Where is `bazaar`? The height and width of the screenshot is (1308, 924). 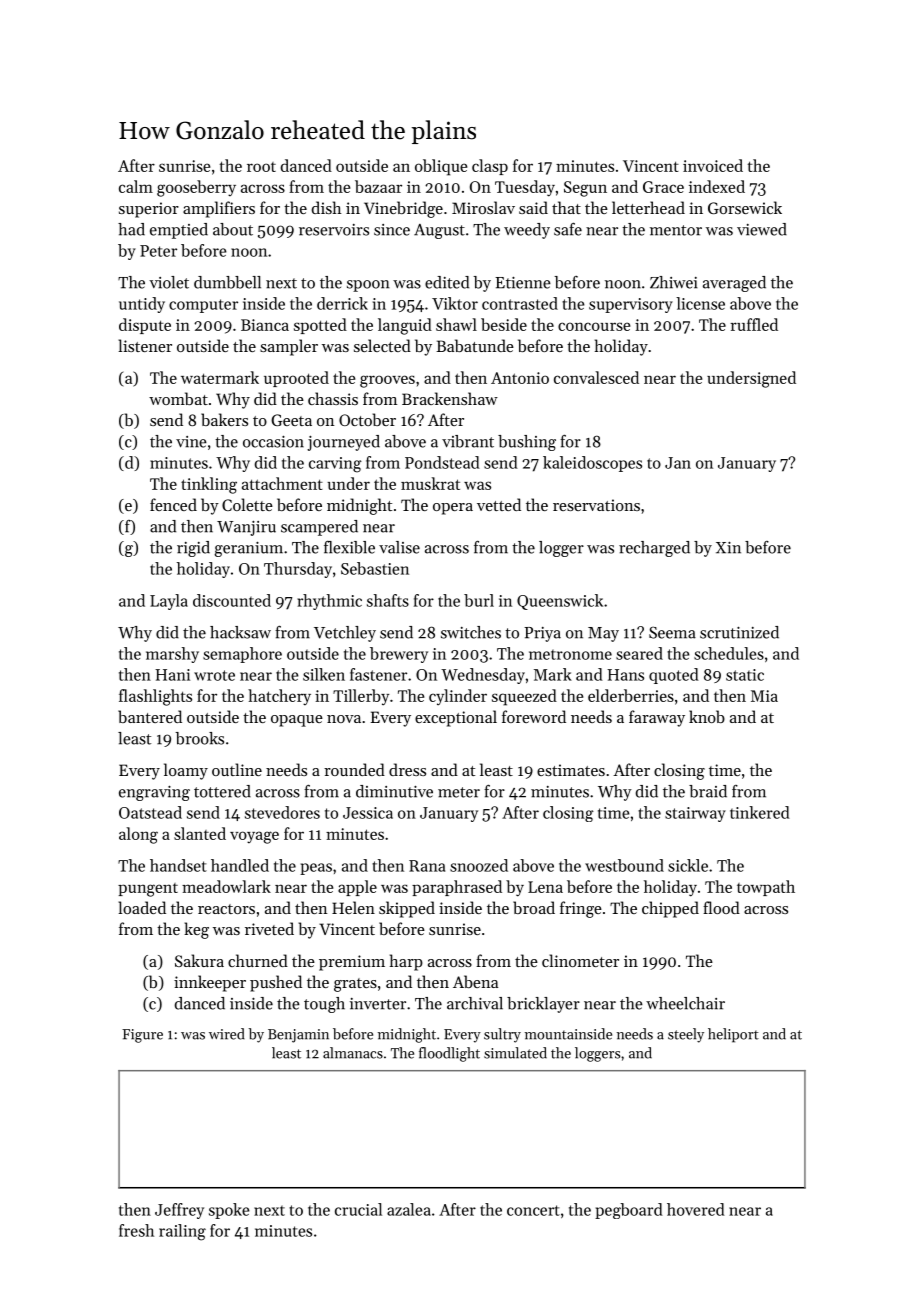 bazaar is located at coordinates (378, 186).
